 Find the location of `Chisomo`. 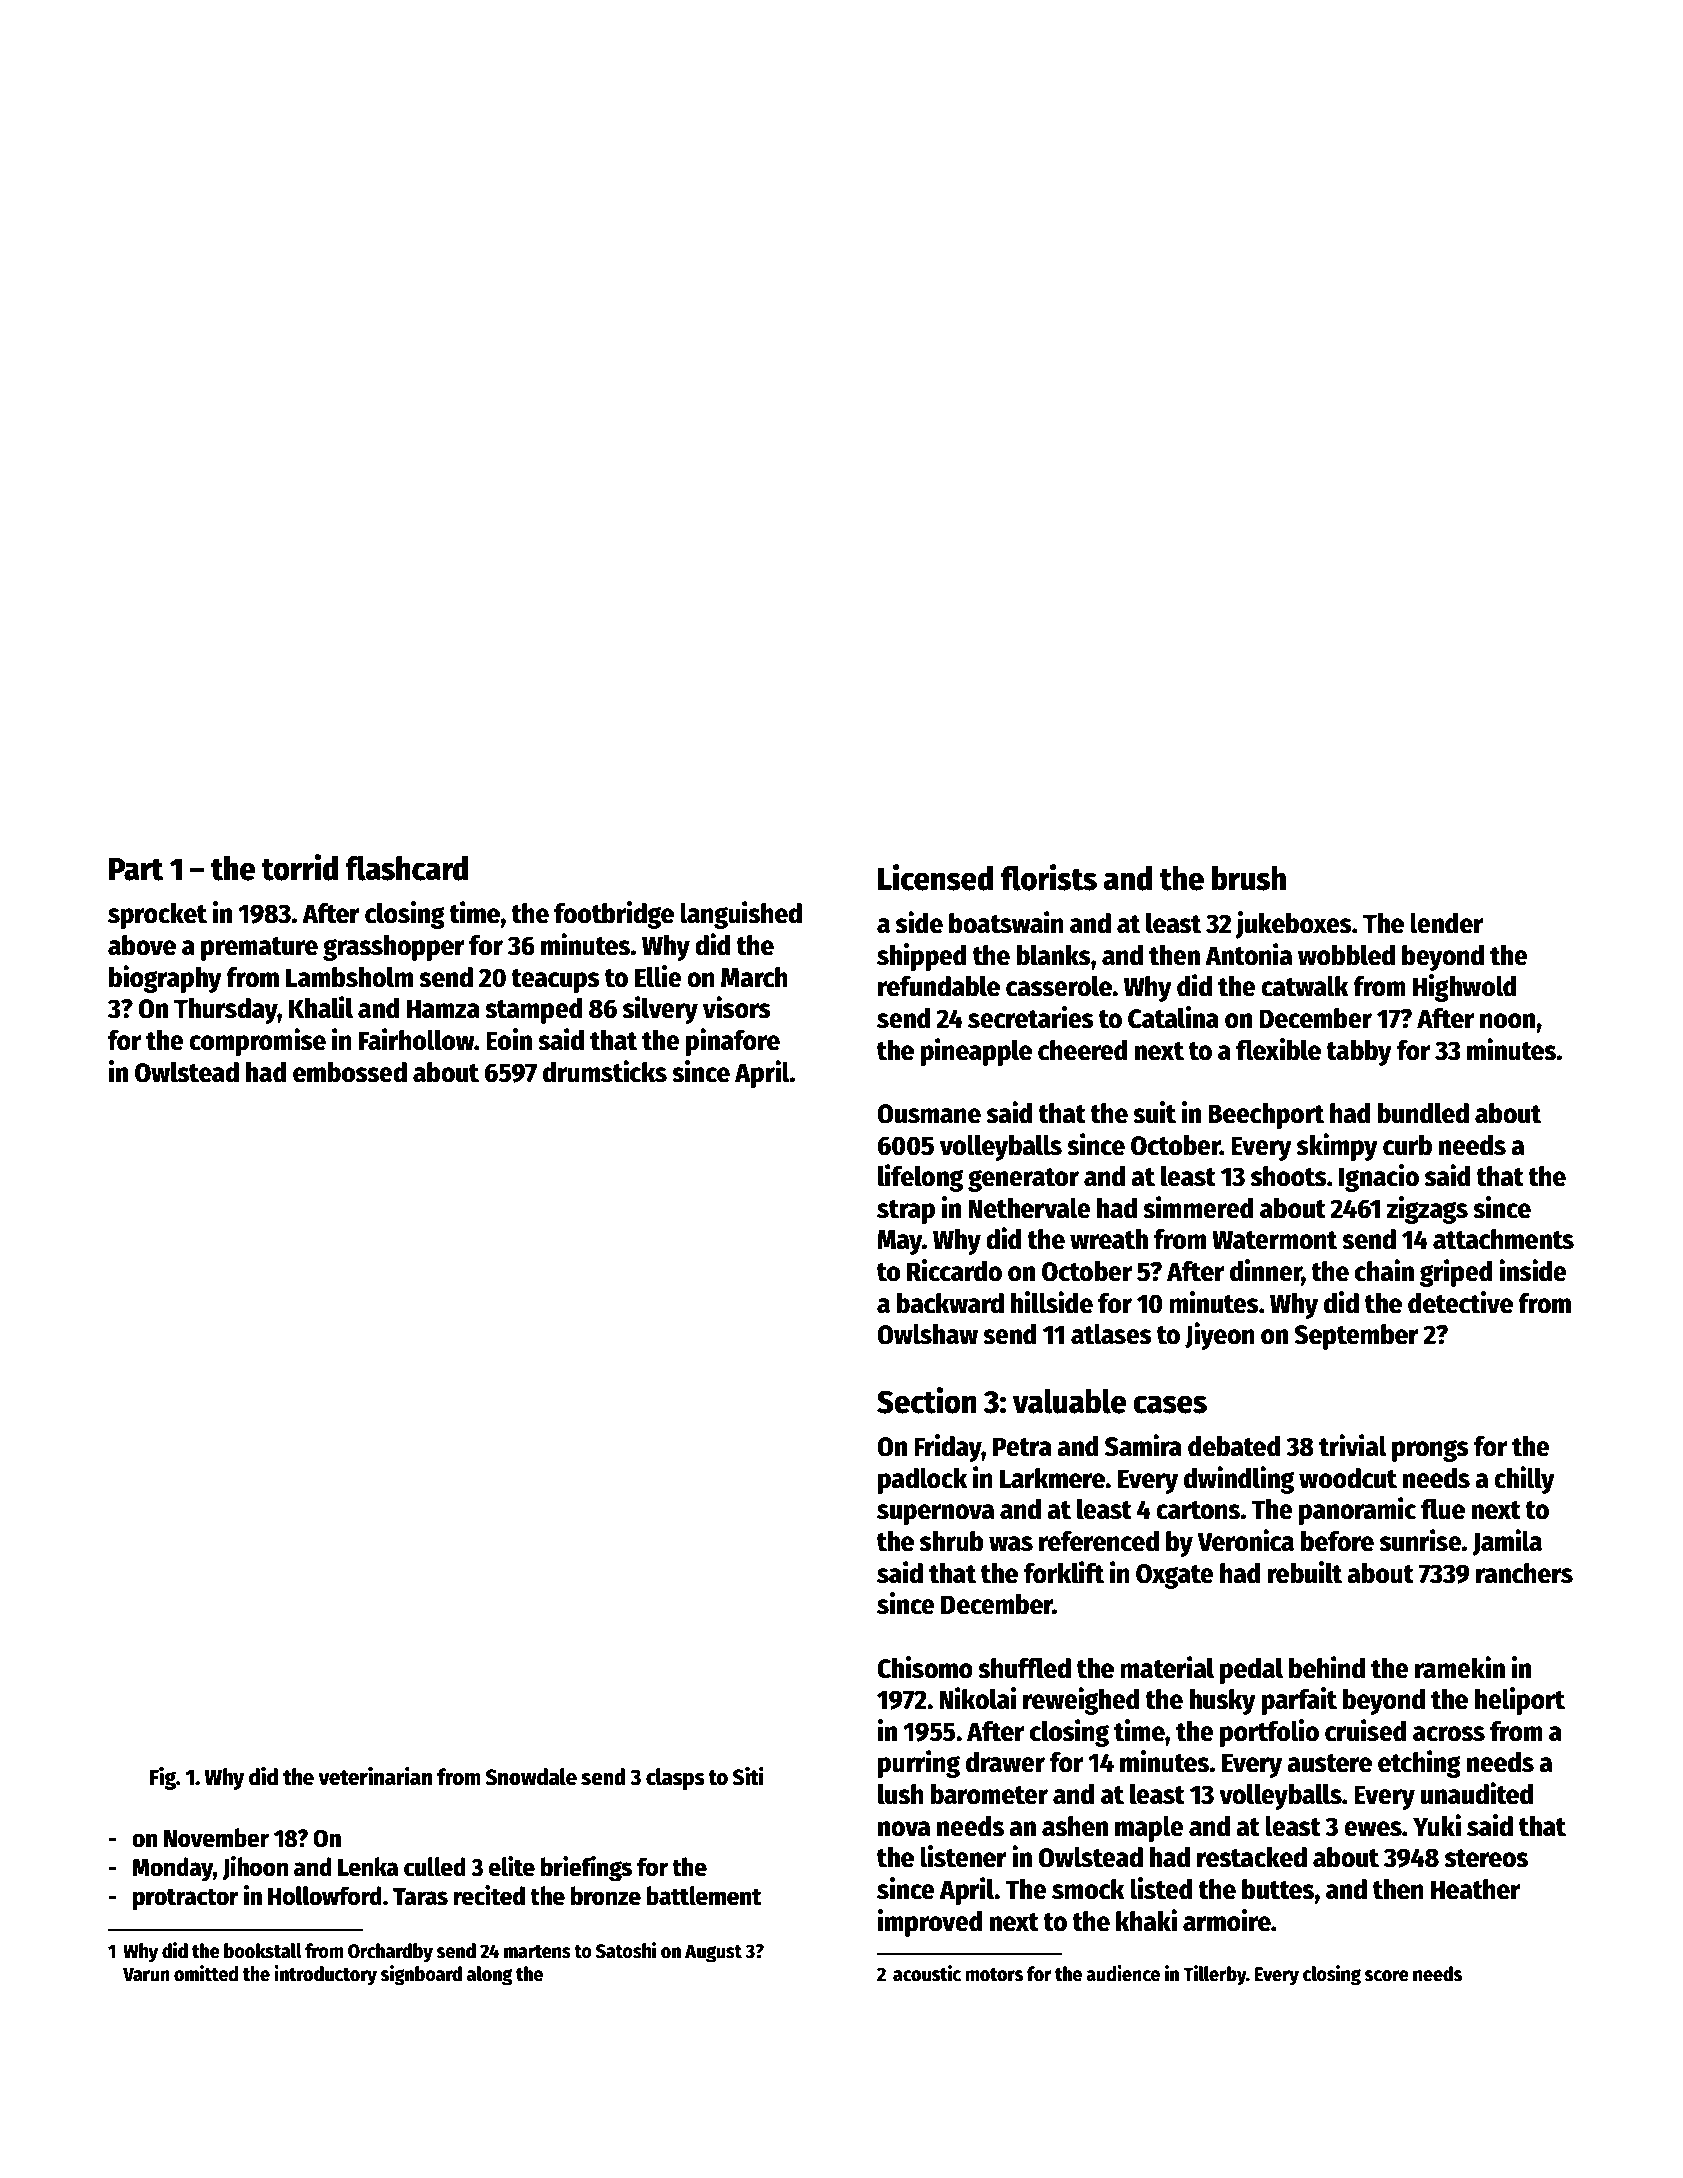

Chisomo is located at coordinates (925, 1667).
